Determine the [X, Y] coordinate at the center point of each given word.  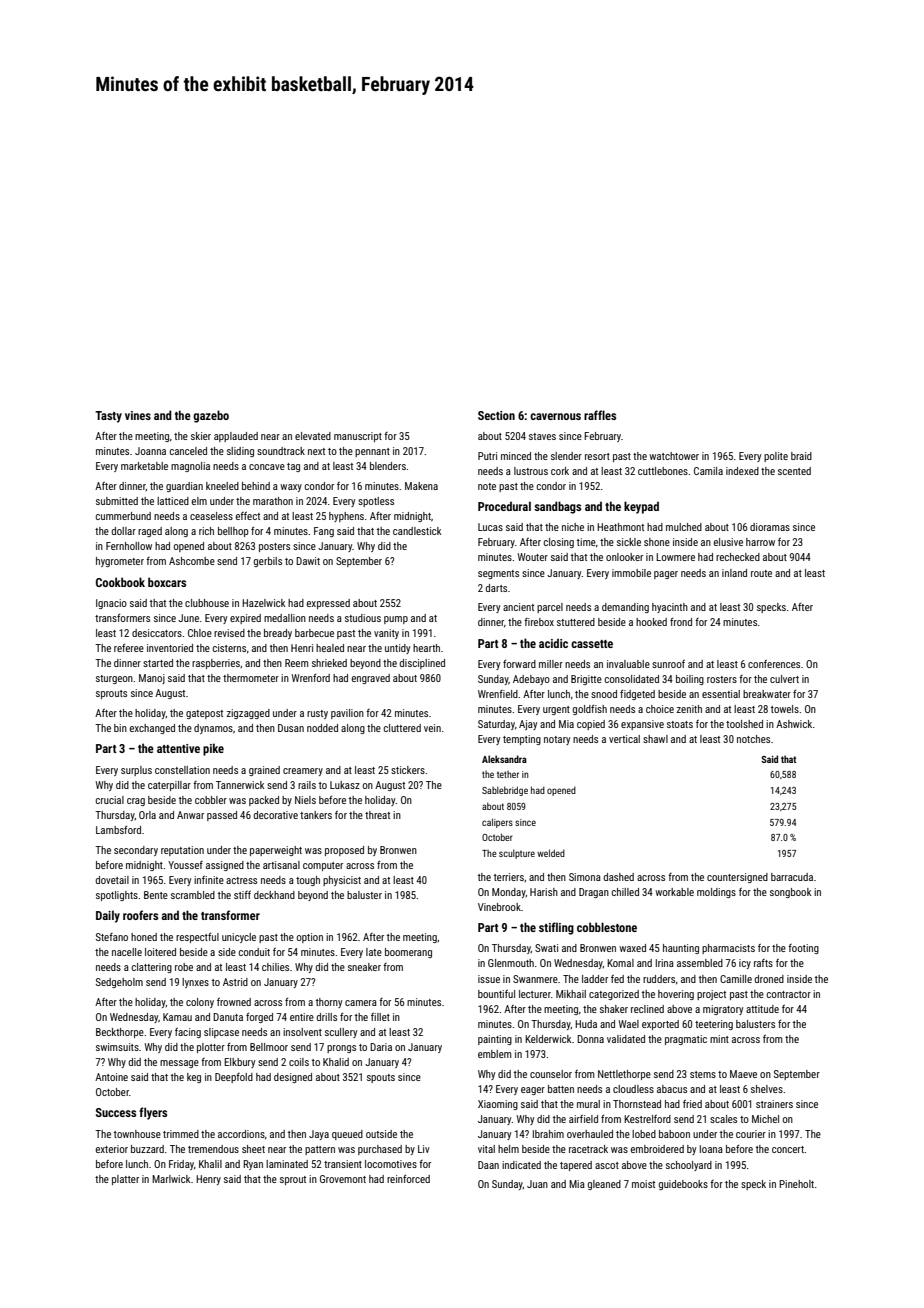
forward [519, 664]
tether [508, 774]
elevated [313, 436]
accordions [241, 1134]
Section [496, 415]
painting [495, 1040]
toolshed [744, 724]
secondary [136, 851]
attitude [762, 1009]
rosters [722, 679]
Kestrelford [647, 1119]
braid [801, 456]
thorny [329, 1003]
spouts [381, 1078]
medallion [285, 618]
